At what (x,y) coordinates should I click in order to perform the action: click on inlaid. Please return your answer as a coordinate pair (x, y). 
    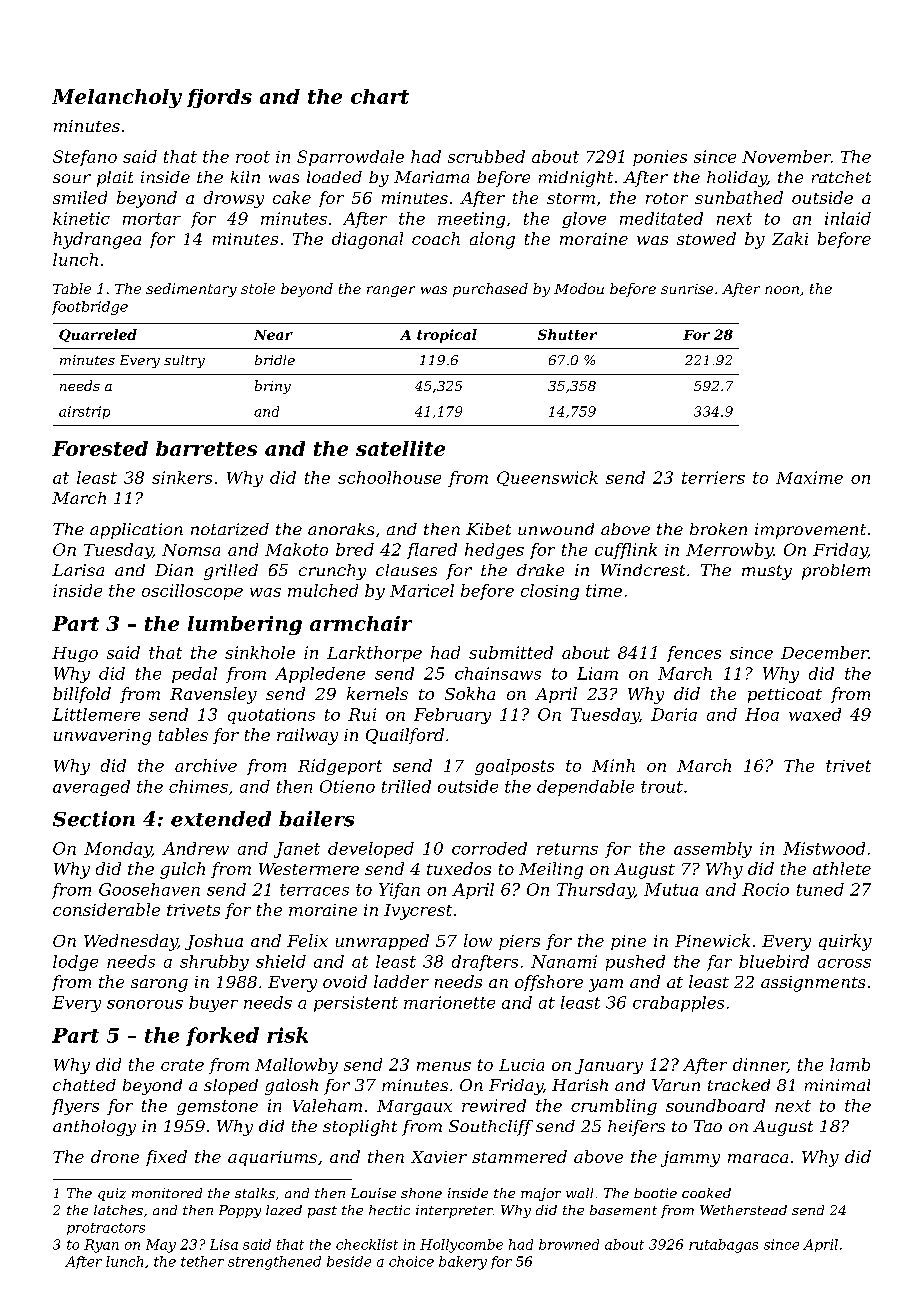
    Looking at the image, I should click on (848, 218).
